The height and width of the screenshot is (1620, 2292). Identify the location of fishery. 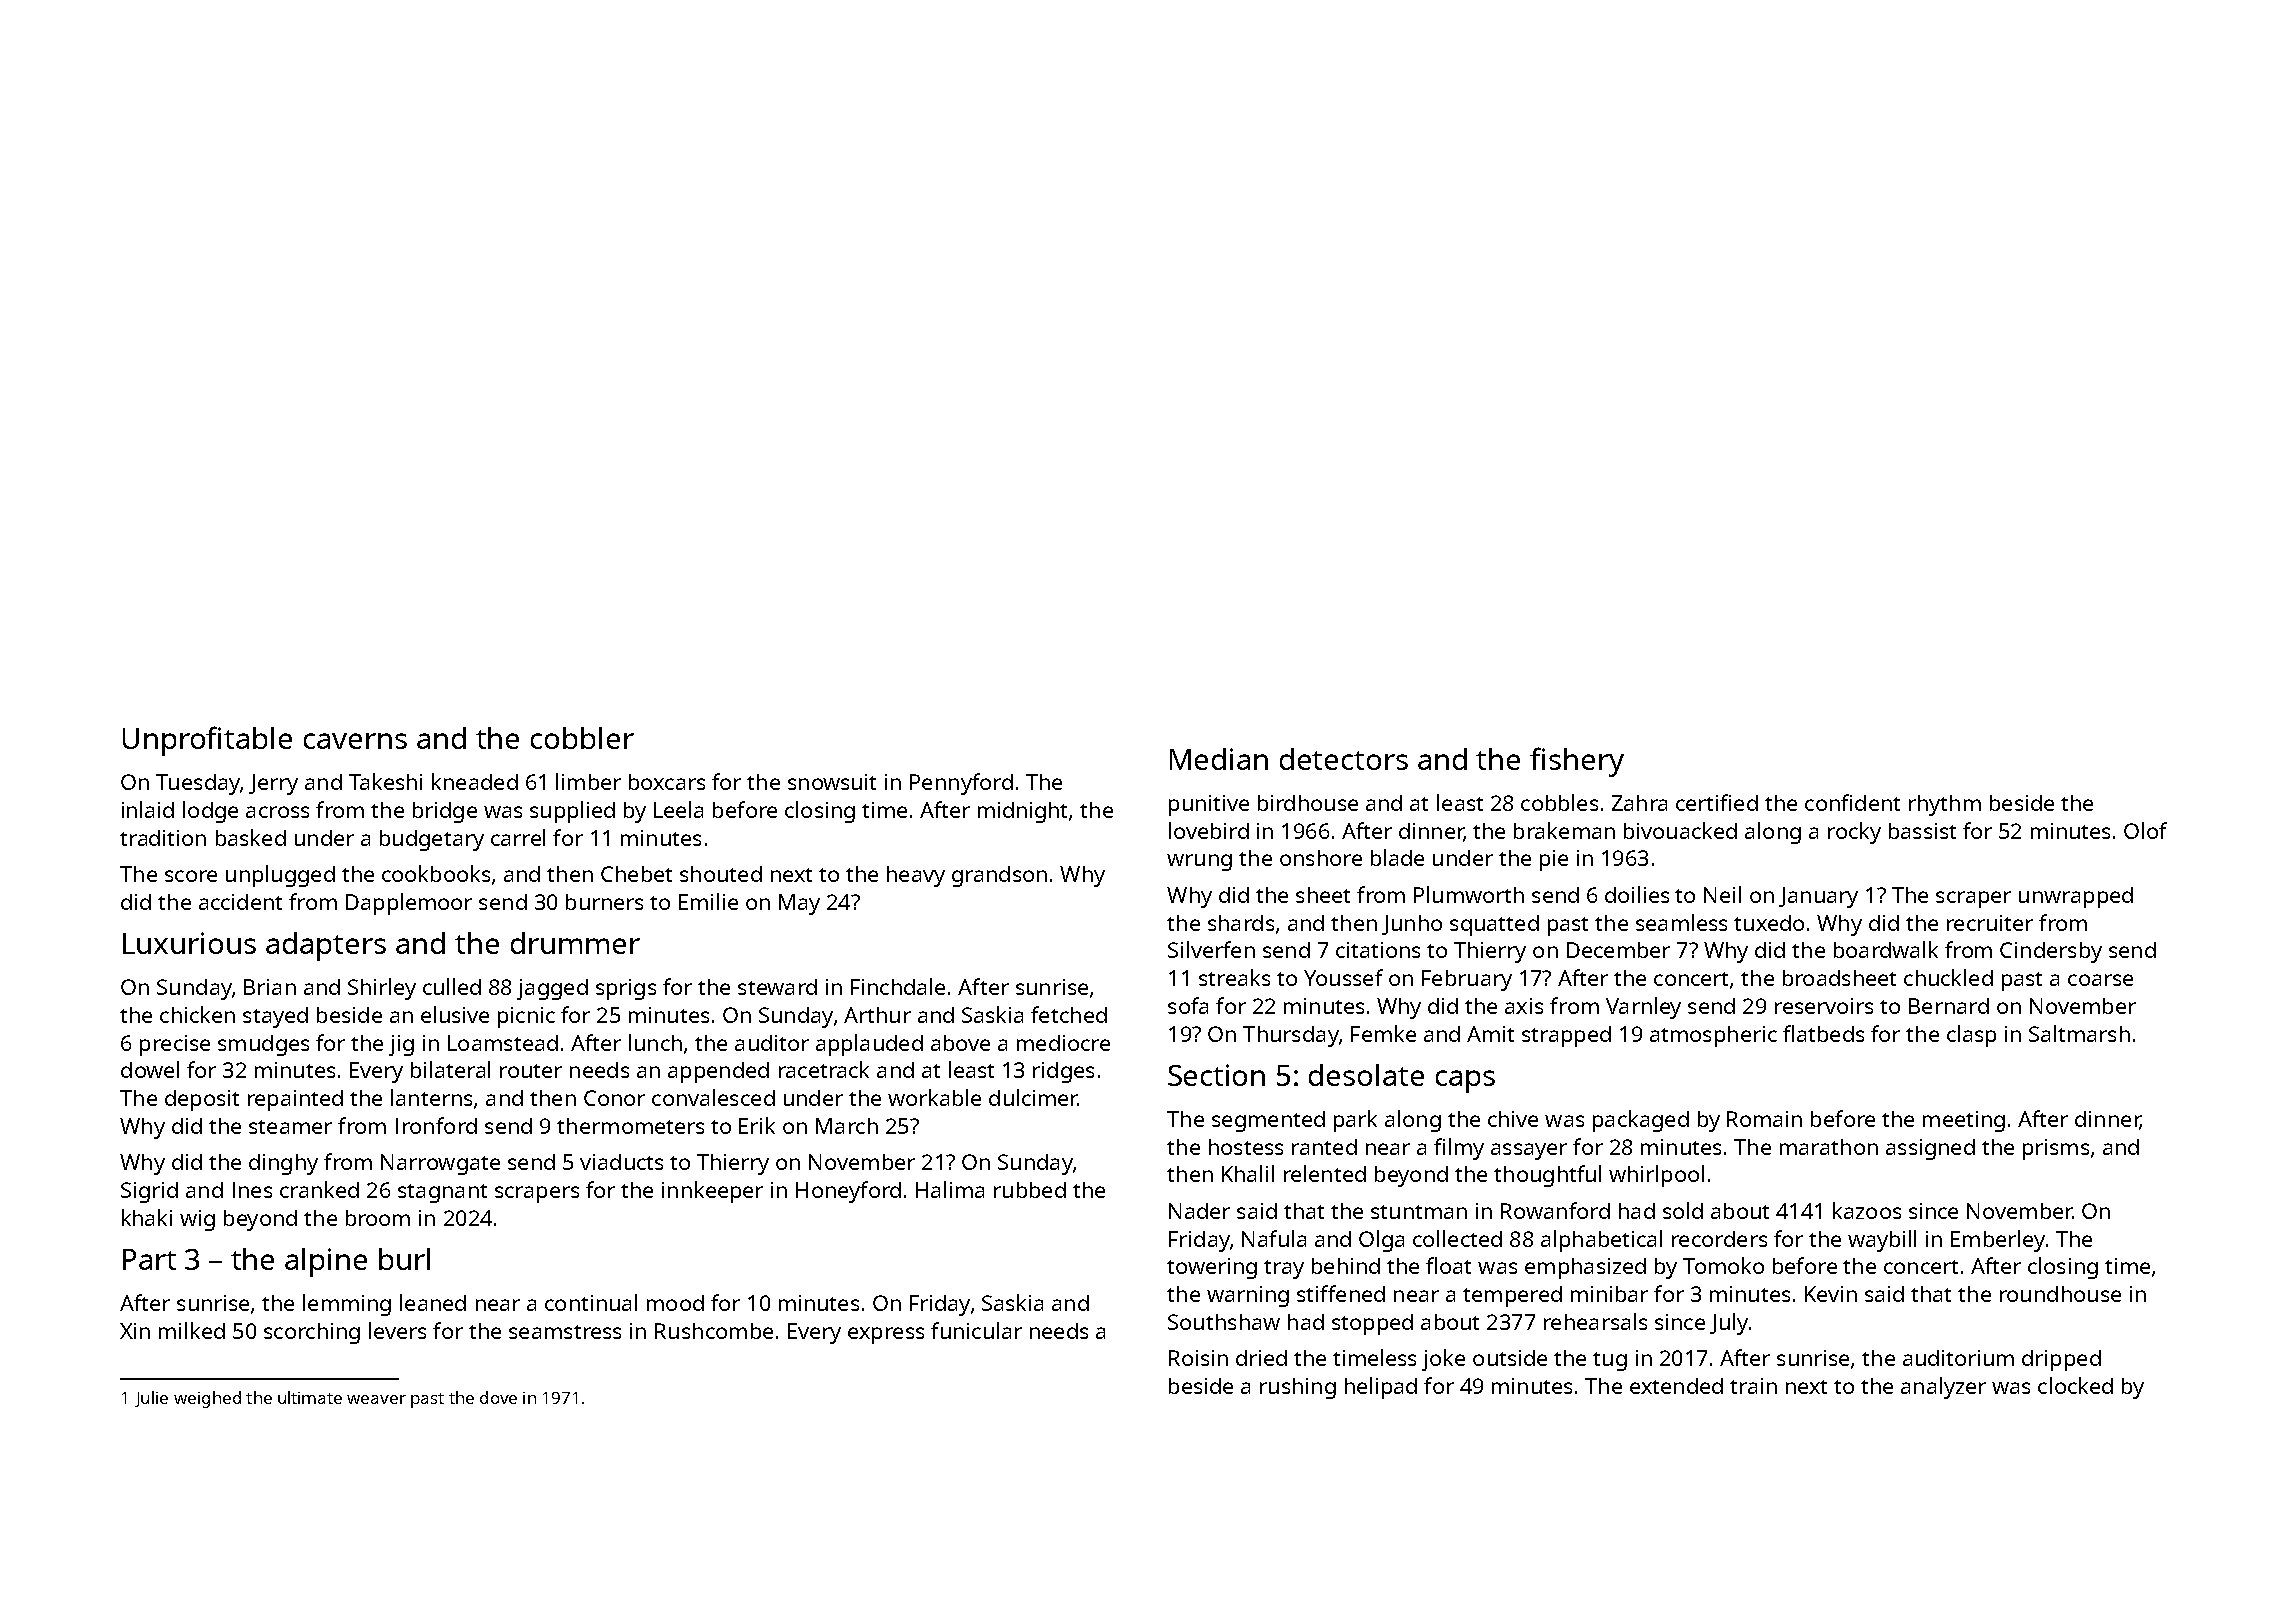
(1577, 762).
